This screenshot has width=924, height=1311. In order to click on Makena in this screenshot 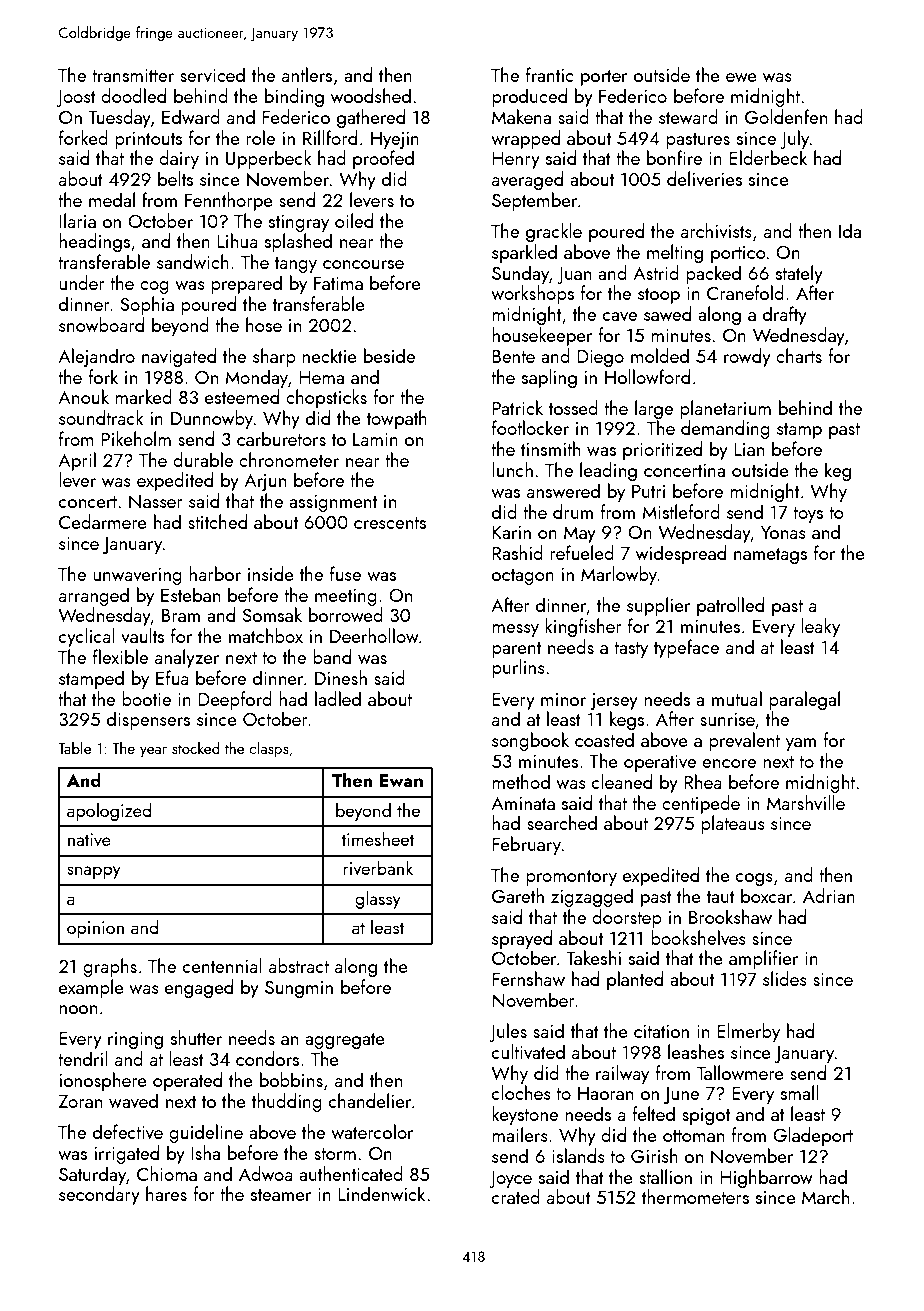, I will do `click(521, 116)`.
